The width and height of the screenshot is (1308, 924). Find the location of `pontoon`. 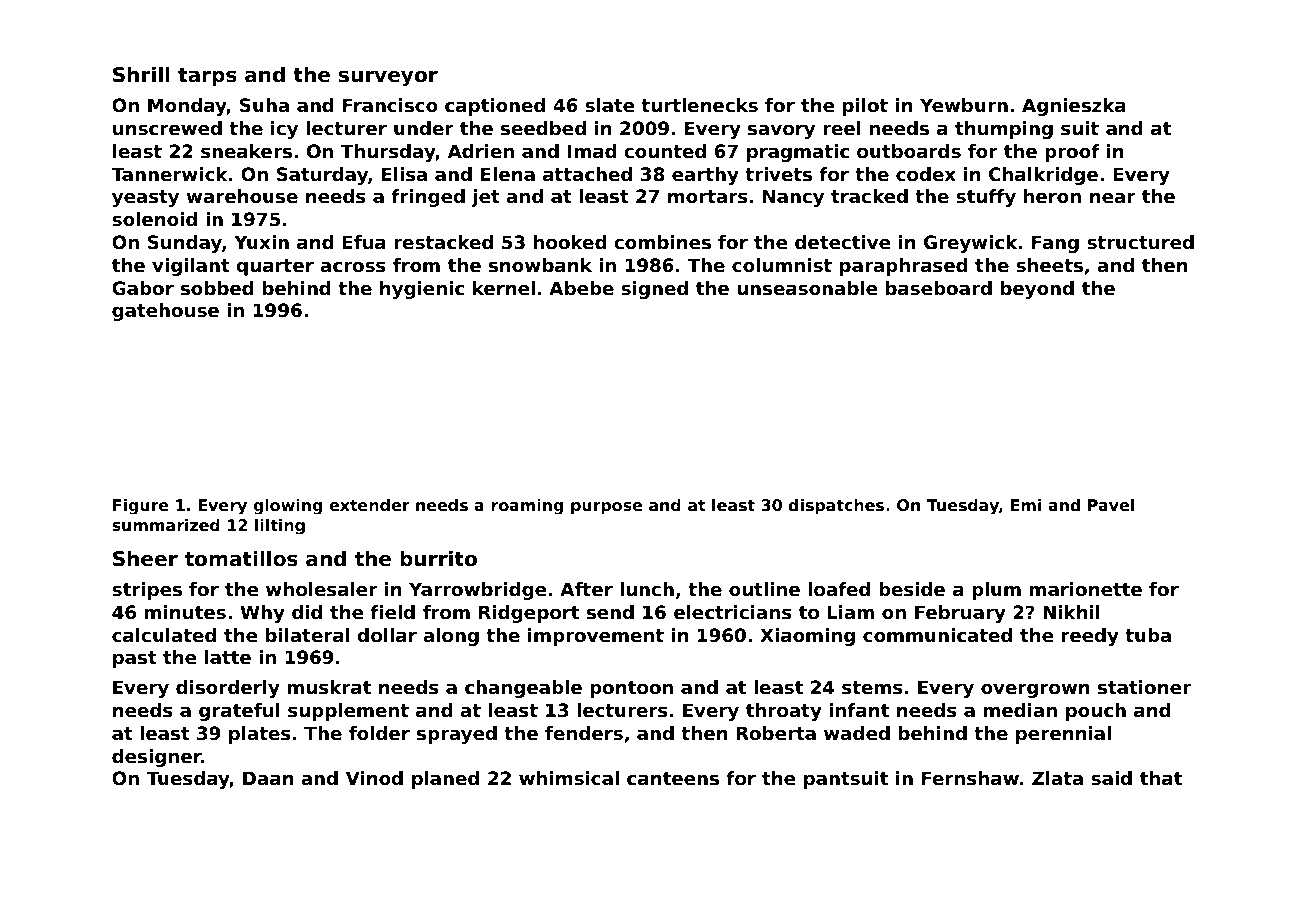

pontoon is located at coordinates (631, 689).
